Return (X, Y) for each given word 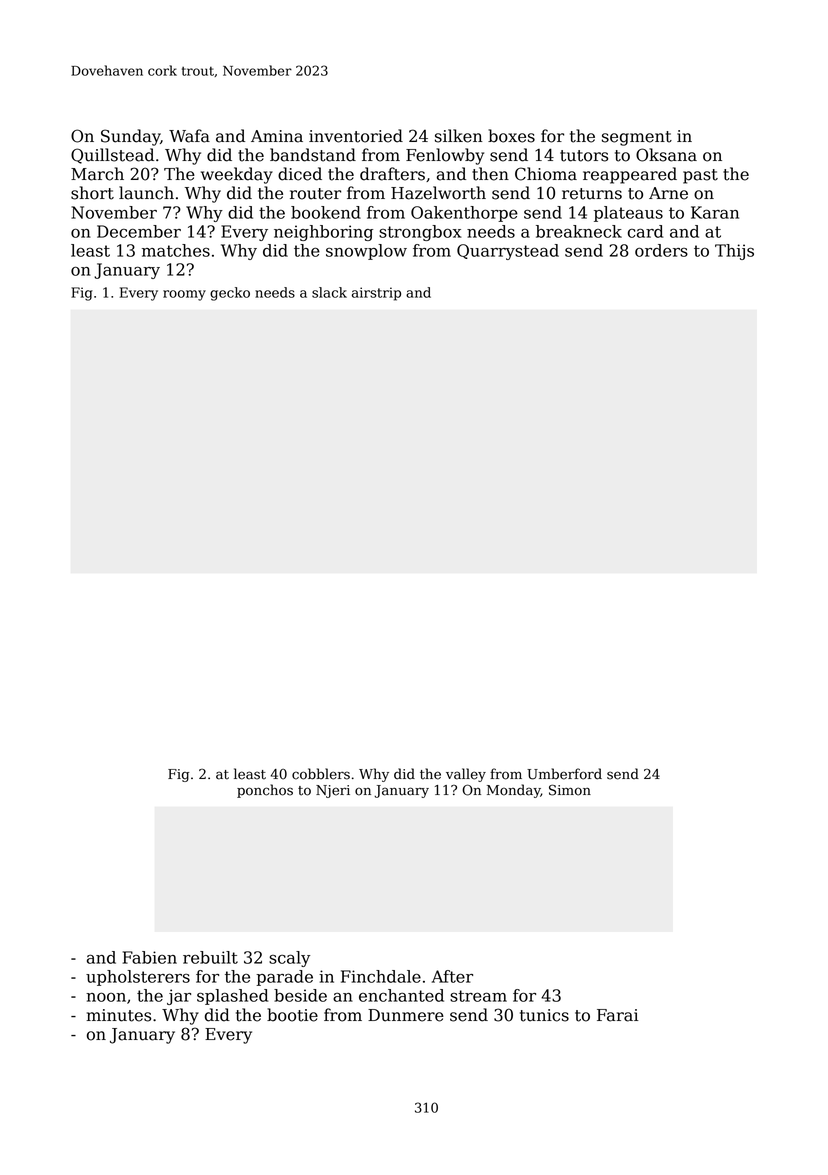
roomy (184, 295)
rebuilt (210, 957)
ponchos (265, 791)
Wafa (189, 136)
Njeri (333, 791)
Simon (570, 790)
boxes (511, 136)
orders (661, 250)
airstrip (376, 294)
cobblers (321, 774)
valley (466, 775)
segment (637, 138)
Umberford (564, 774)
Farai (618, 1015)
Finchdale (381, 976)
